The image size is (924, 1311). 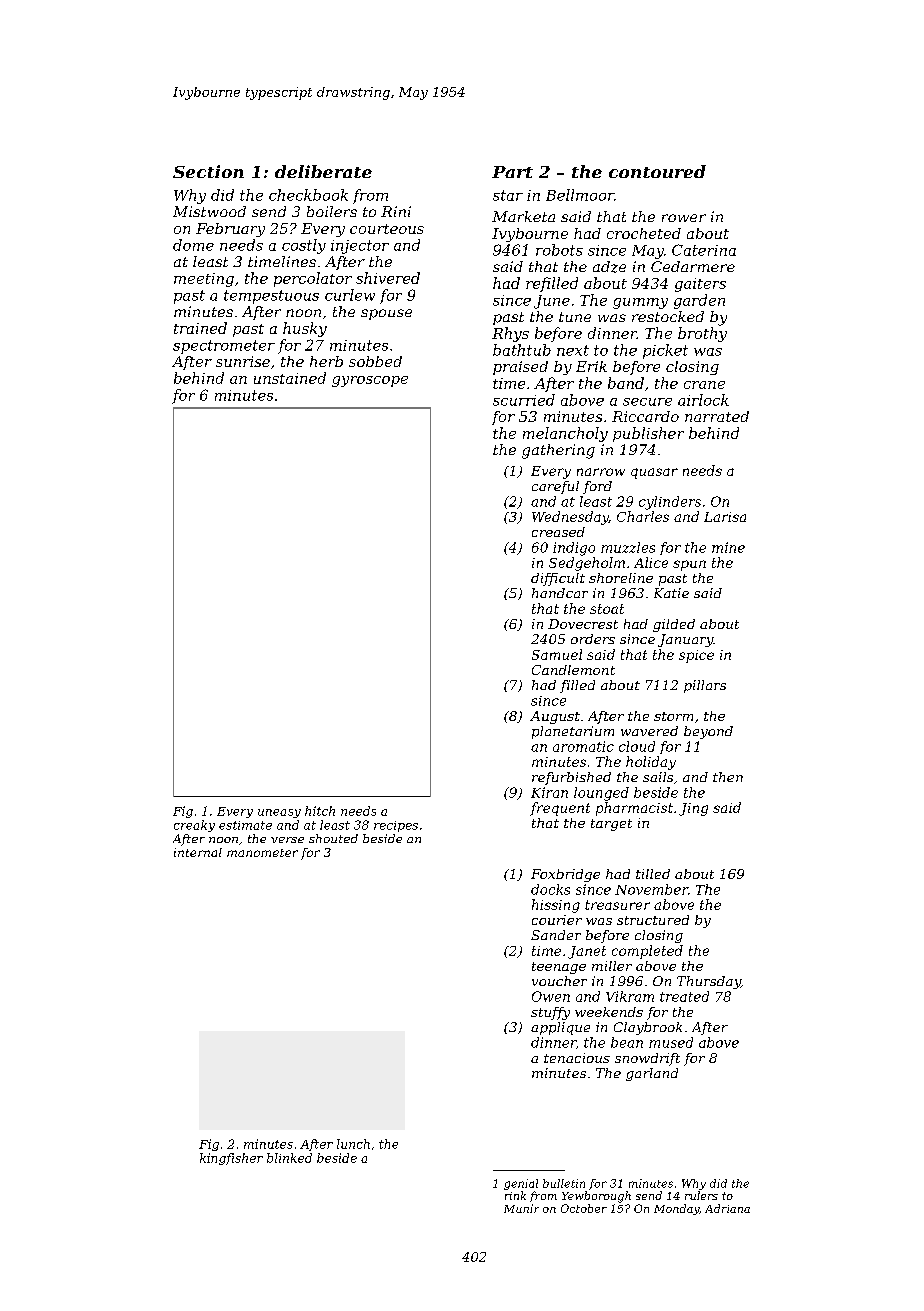 What do you see at coordinates (521, 1208) in the screenshot?
I see `Munir` at bounding box center [521, 1208].
